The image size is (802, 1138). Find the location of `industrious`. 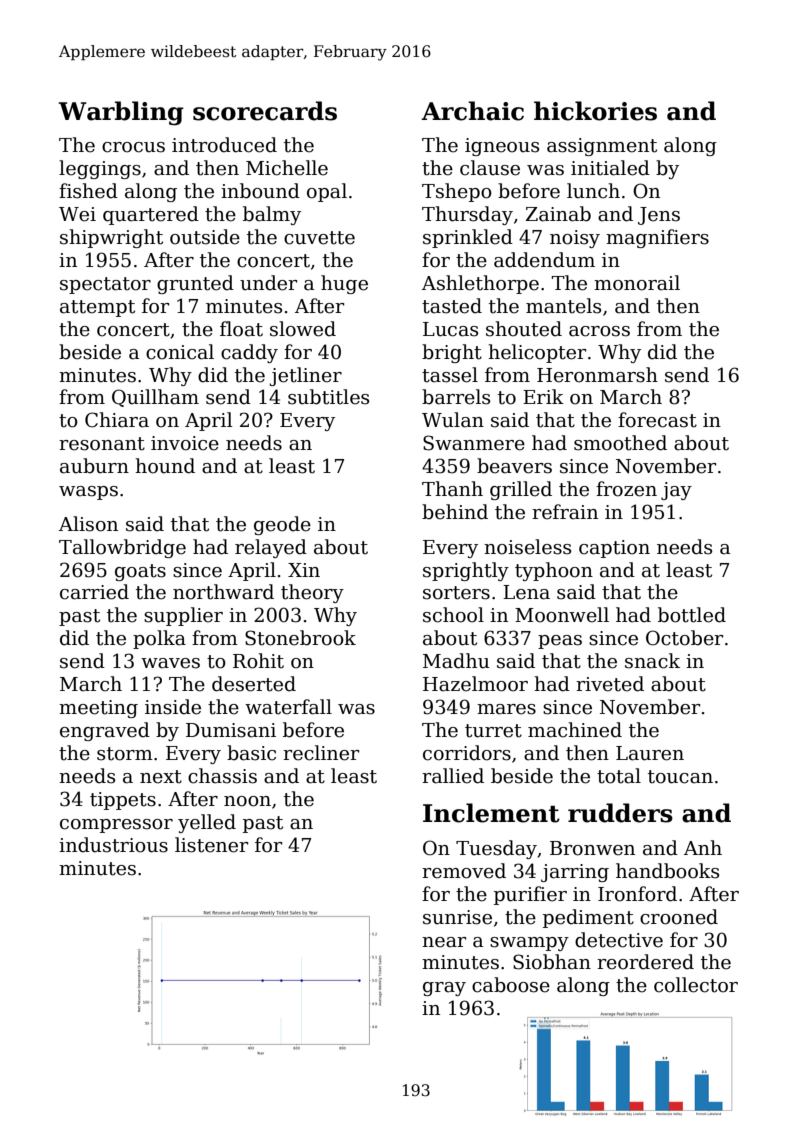

industrious is located at coordinates (113, 845).
